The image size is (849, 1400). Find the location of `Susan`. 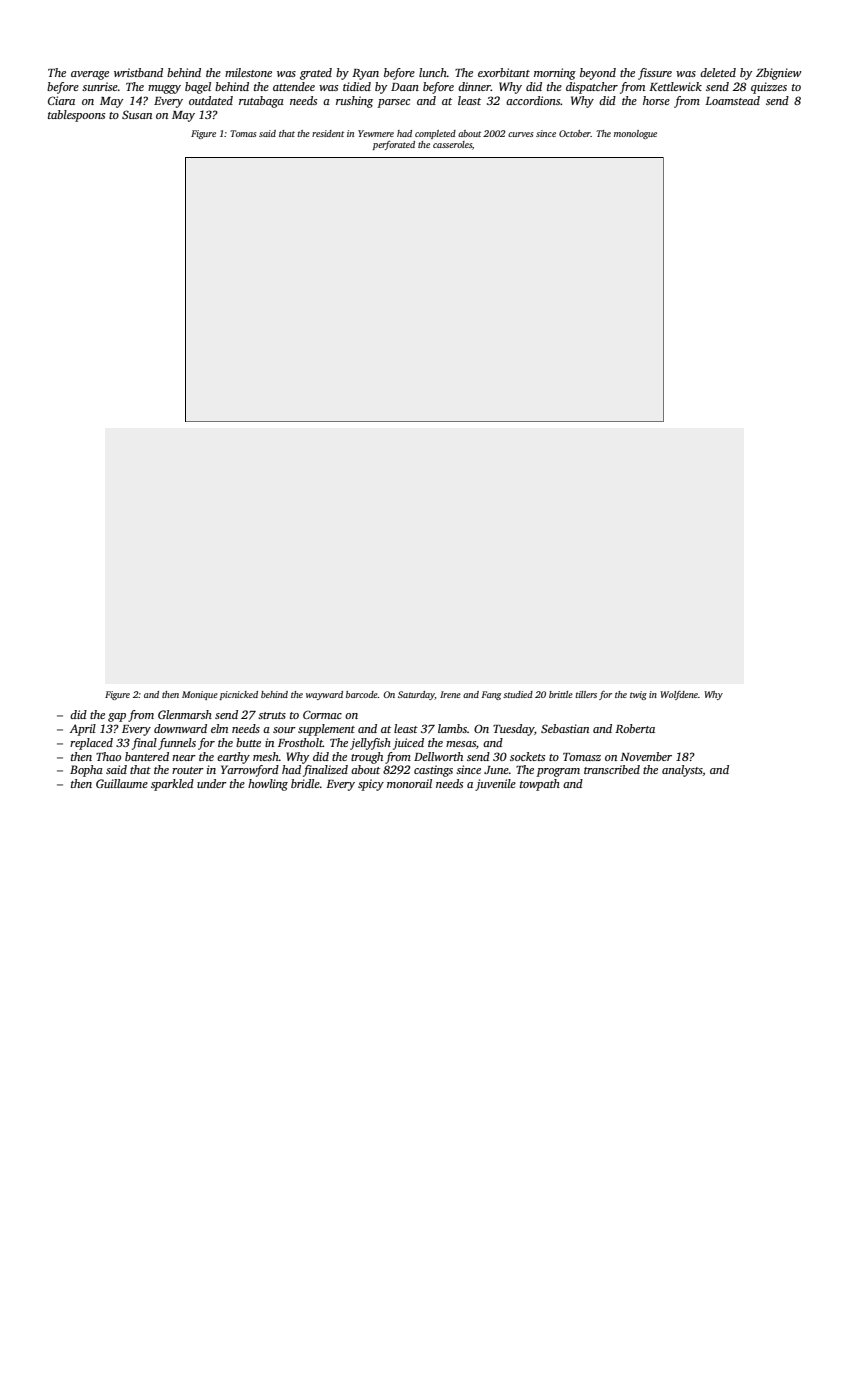

Susan is located at coordinates (137, 114).
